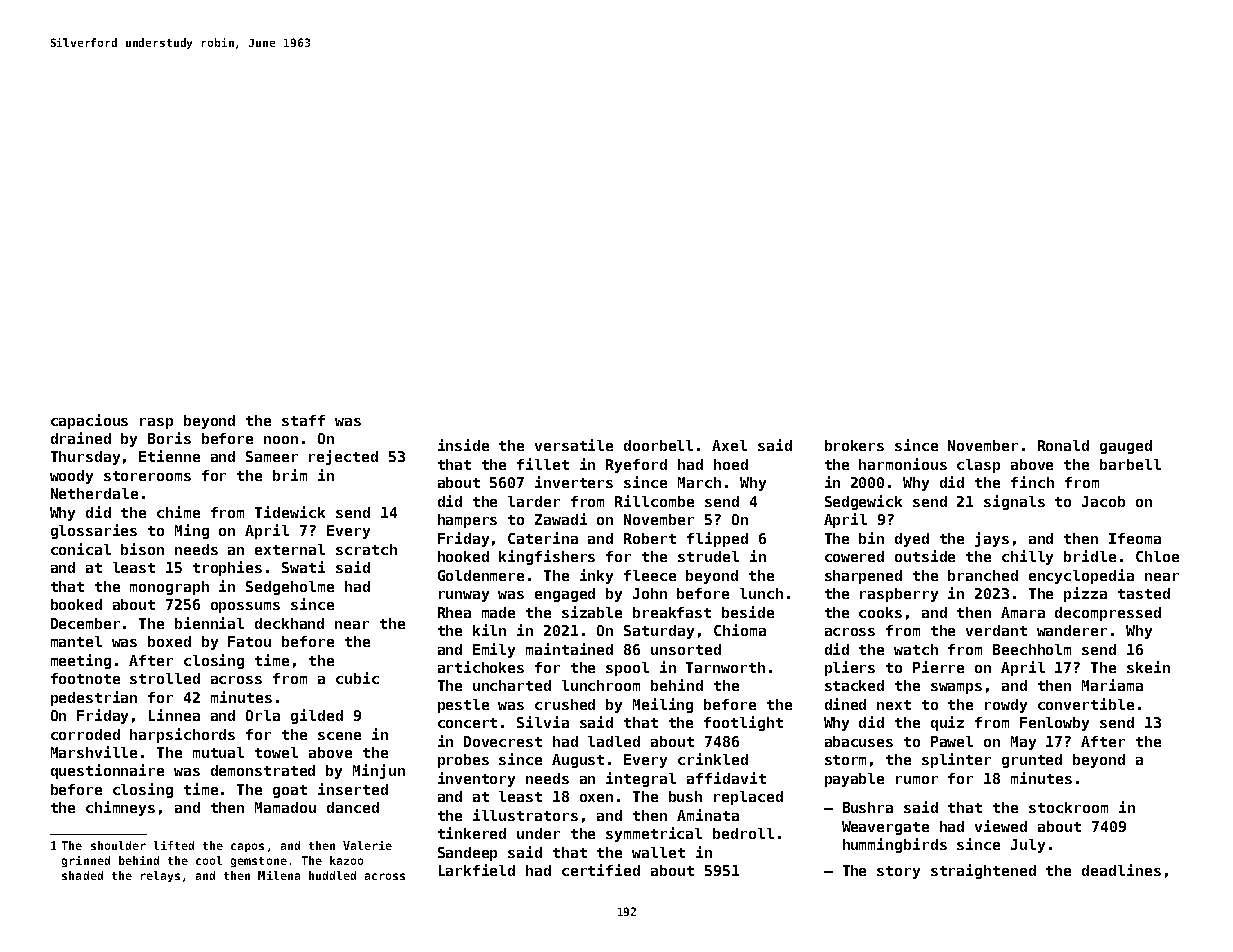 This screenshot has width=1233, height=952. Describe the element at coordinates (1063, 445) in the screenshot. I see `Ronald` at that location.
